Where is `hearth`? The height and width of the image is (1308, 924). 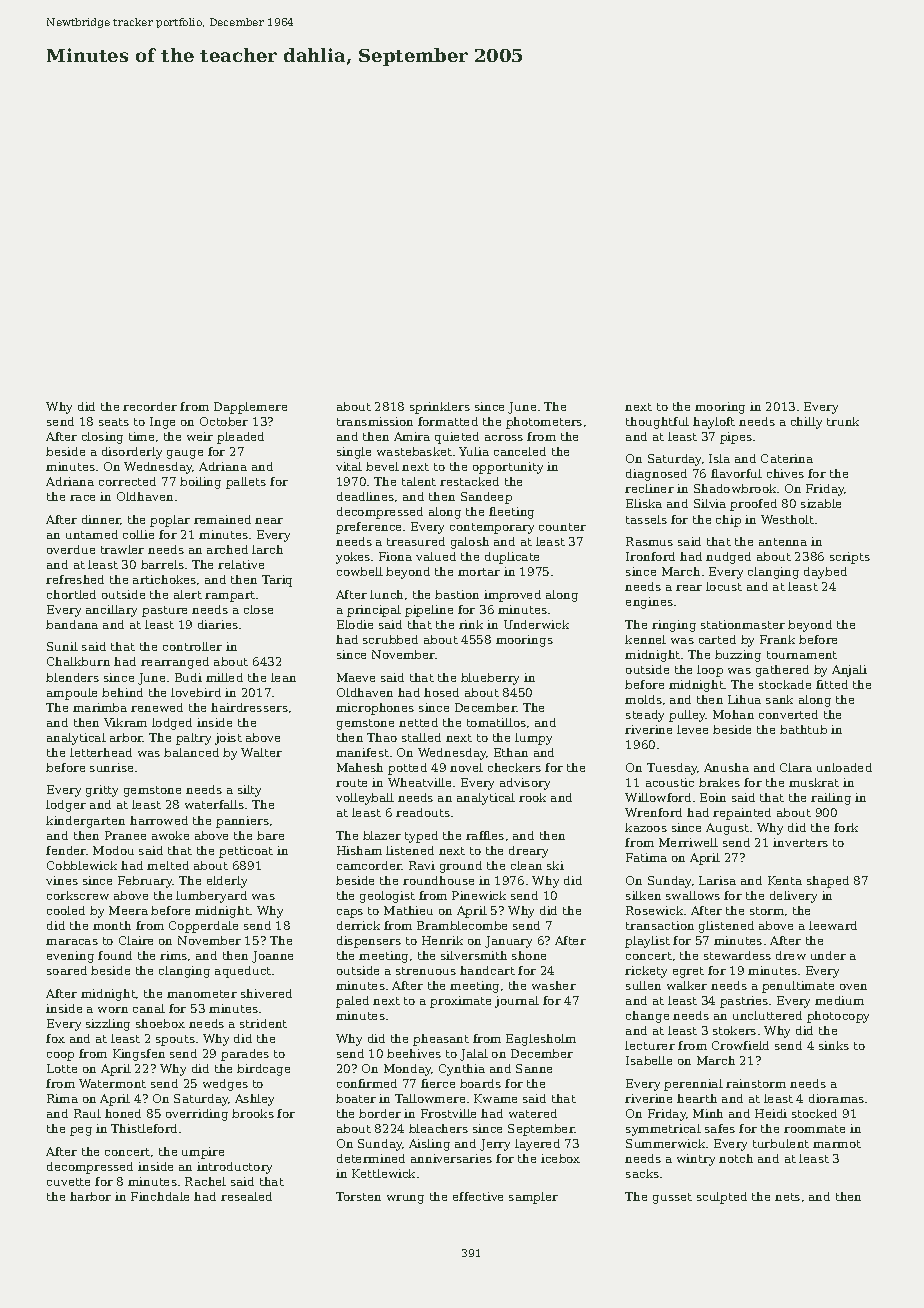 hearth is located at coordinates (697, 1098).
